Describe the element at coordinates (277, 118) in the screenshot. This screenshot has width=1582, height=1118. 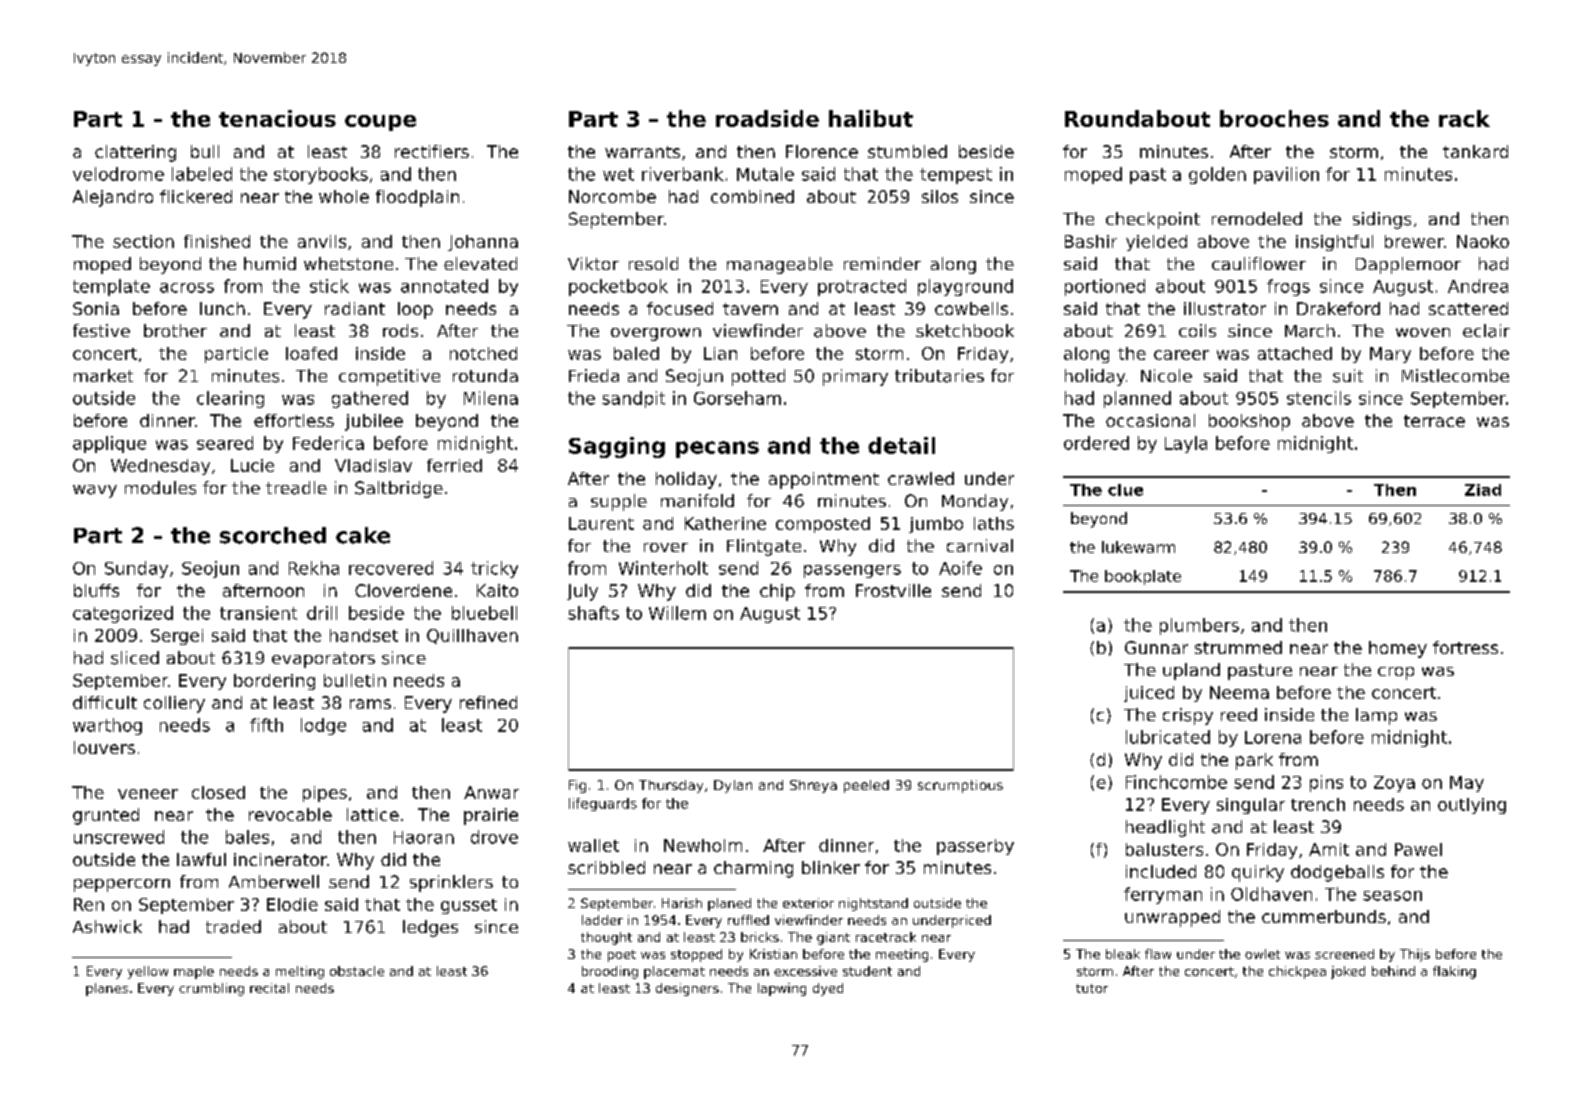
I see `tenacious` at that location.
